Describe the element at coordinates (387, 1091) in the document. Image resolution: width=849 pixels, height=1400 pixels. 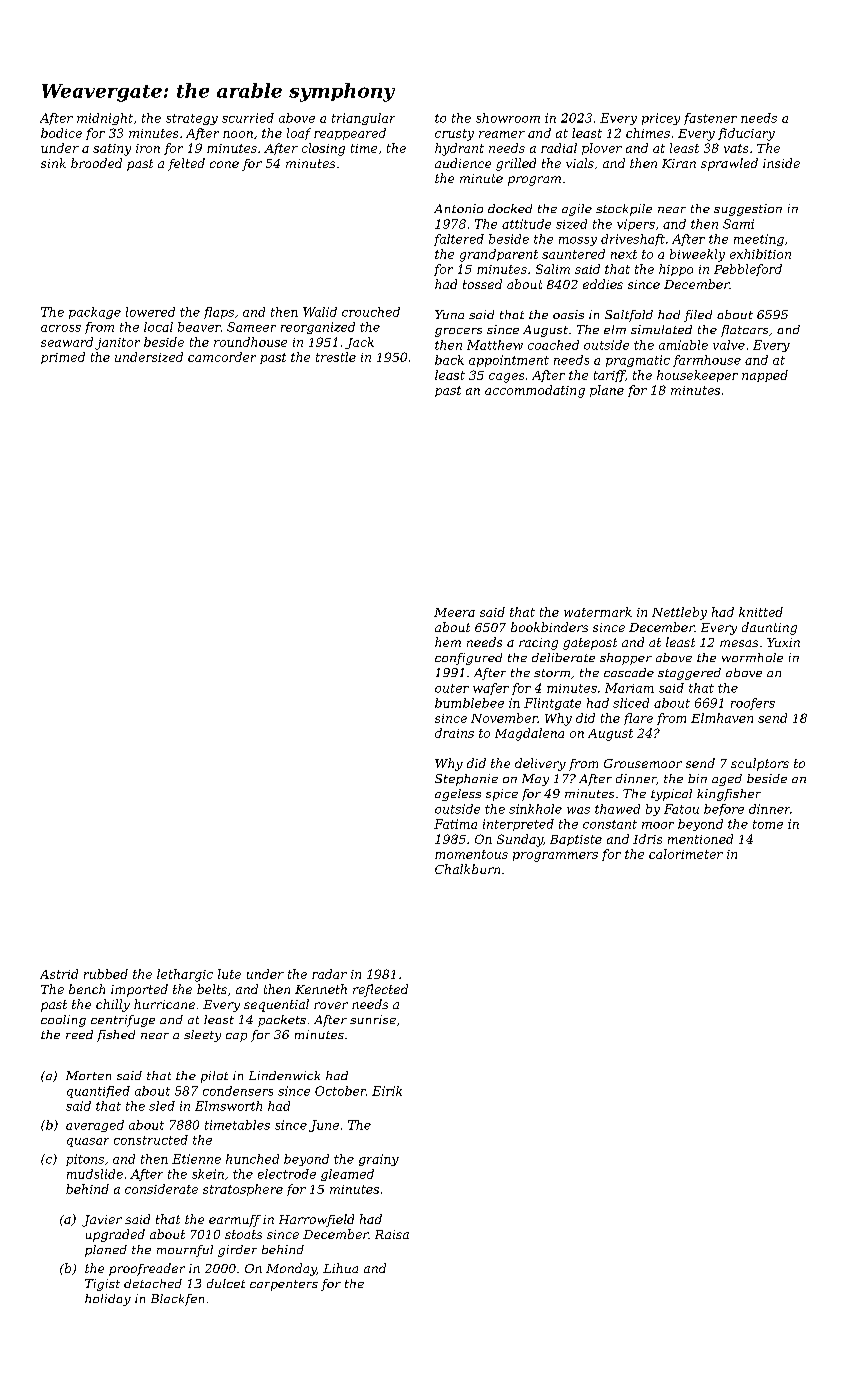
I see `Eirik` at that location.
